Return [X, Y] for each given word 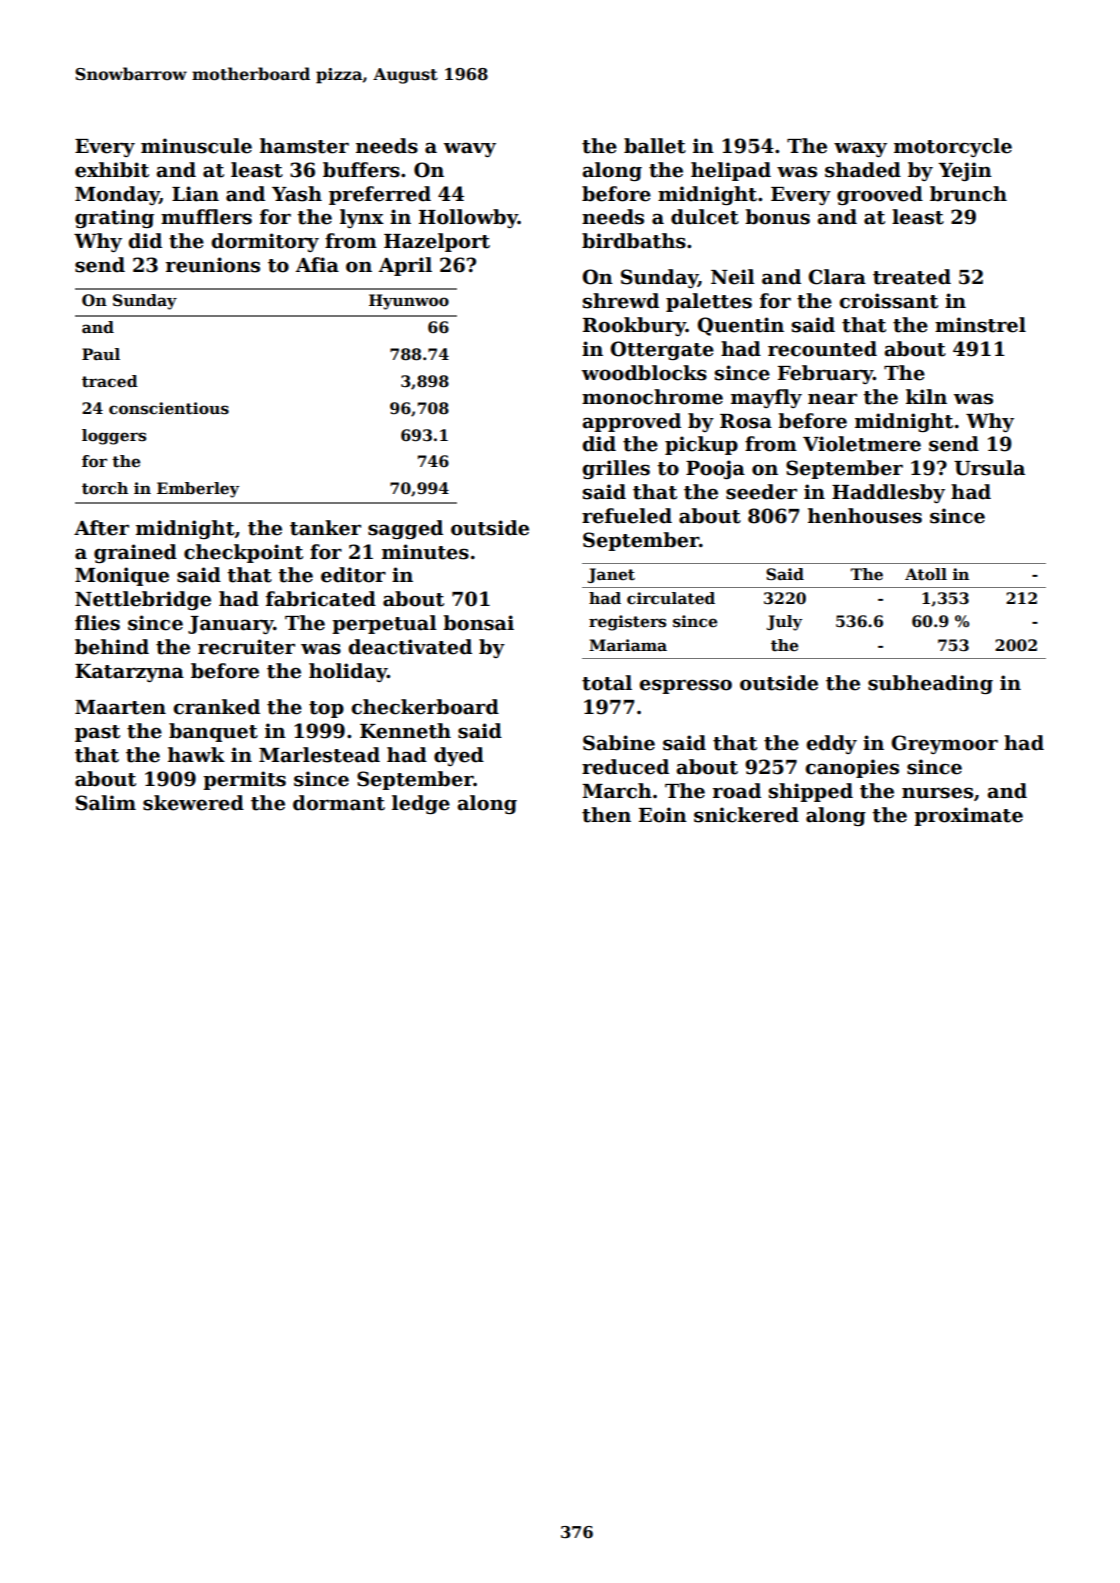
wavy [470, 150]
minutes [425, 552]
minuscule [196, 146]
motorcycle [953, 147]
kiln [926, 396]
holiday [348, 672]
